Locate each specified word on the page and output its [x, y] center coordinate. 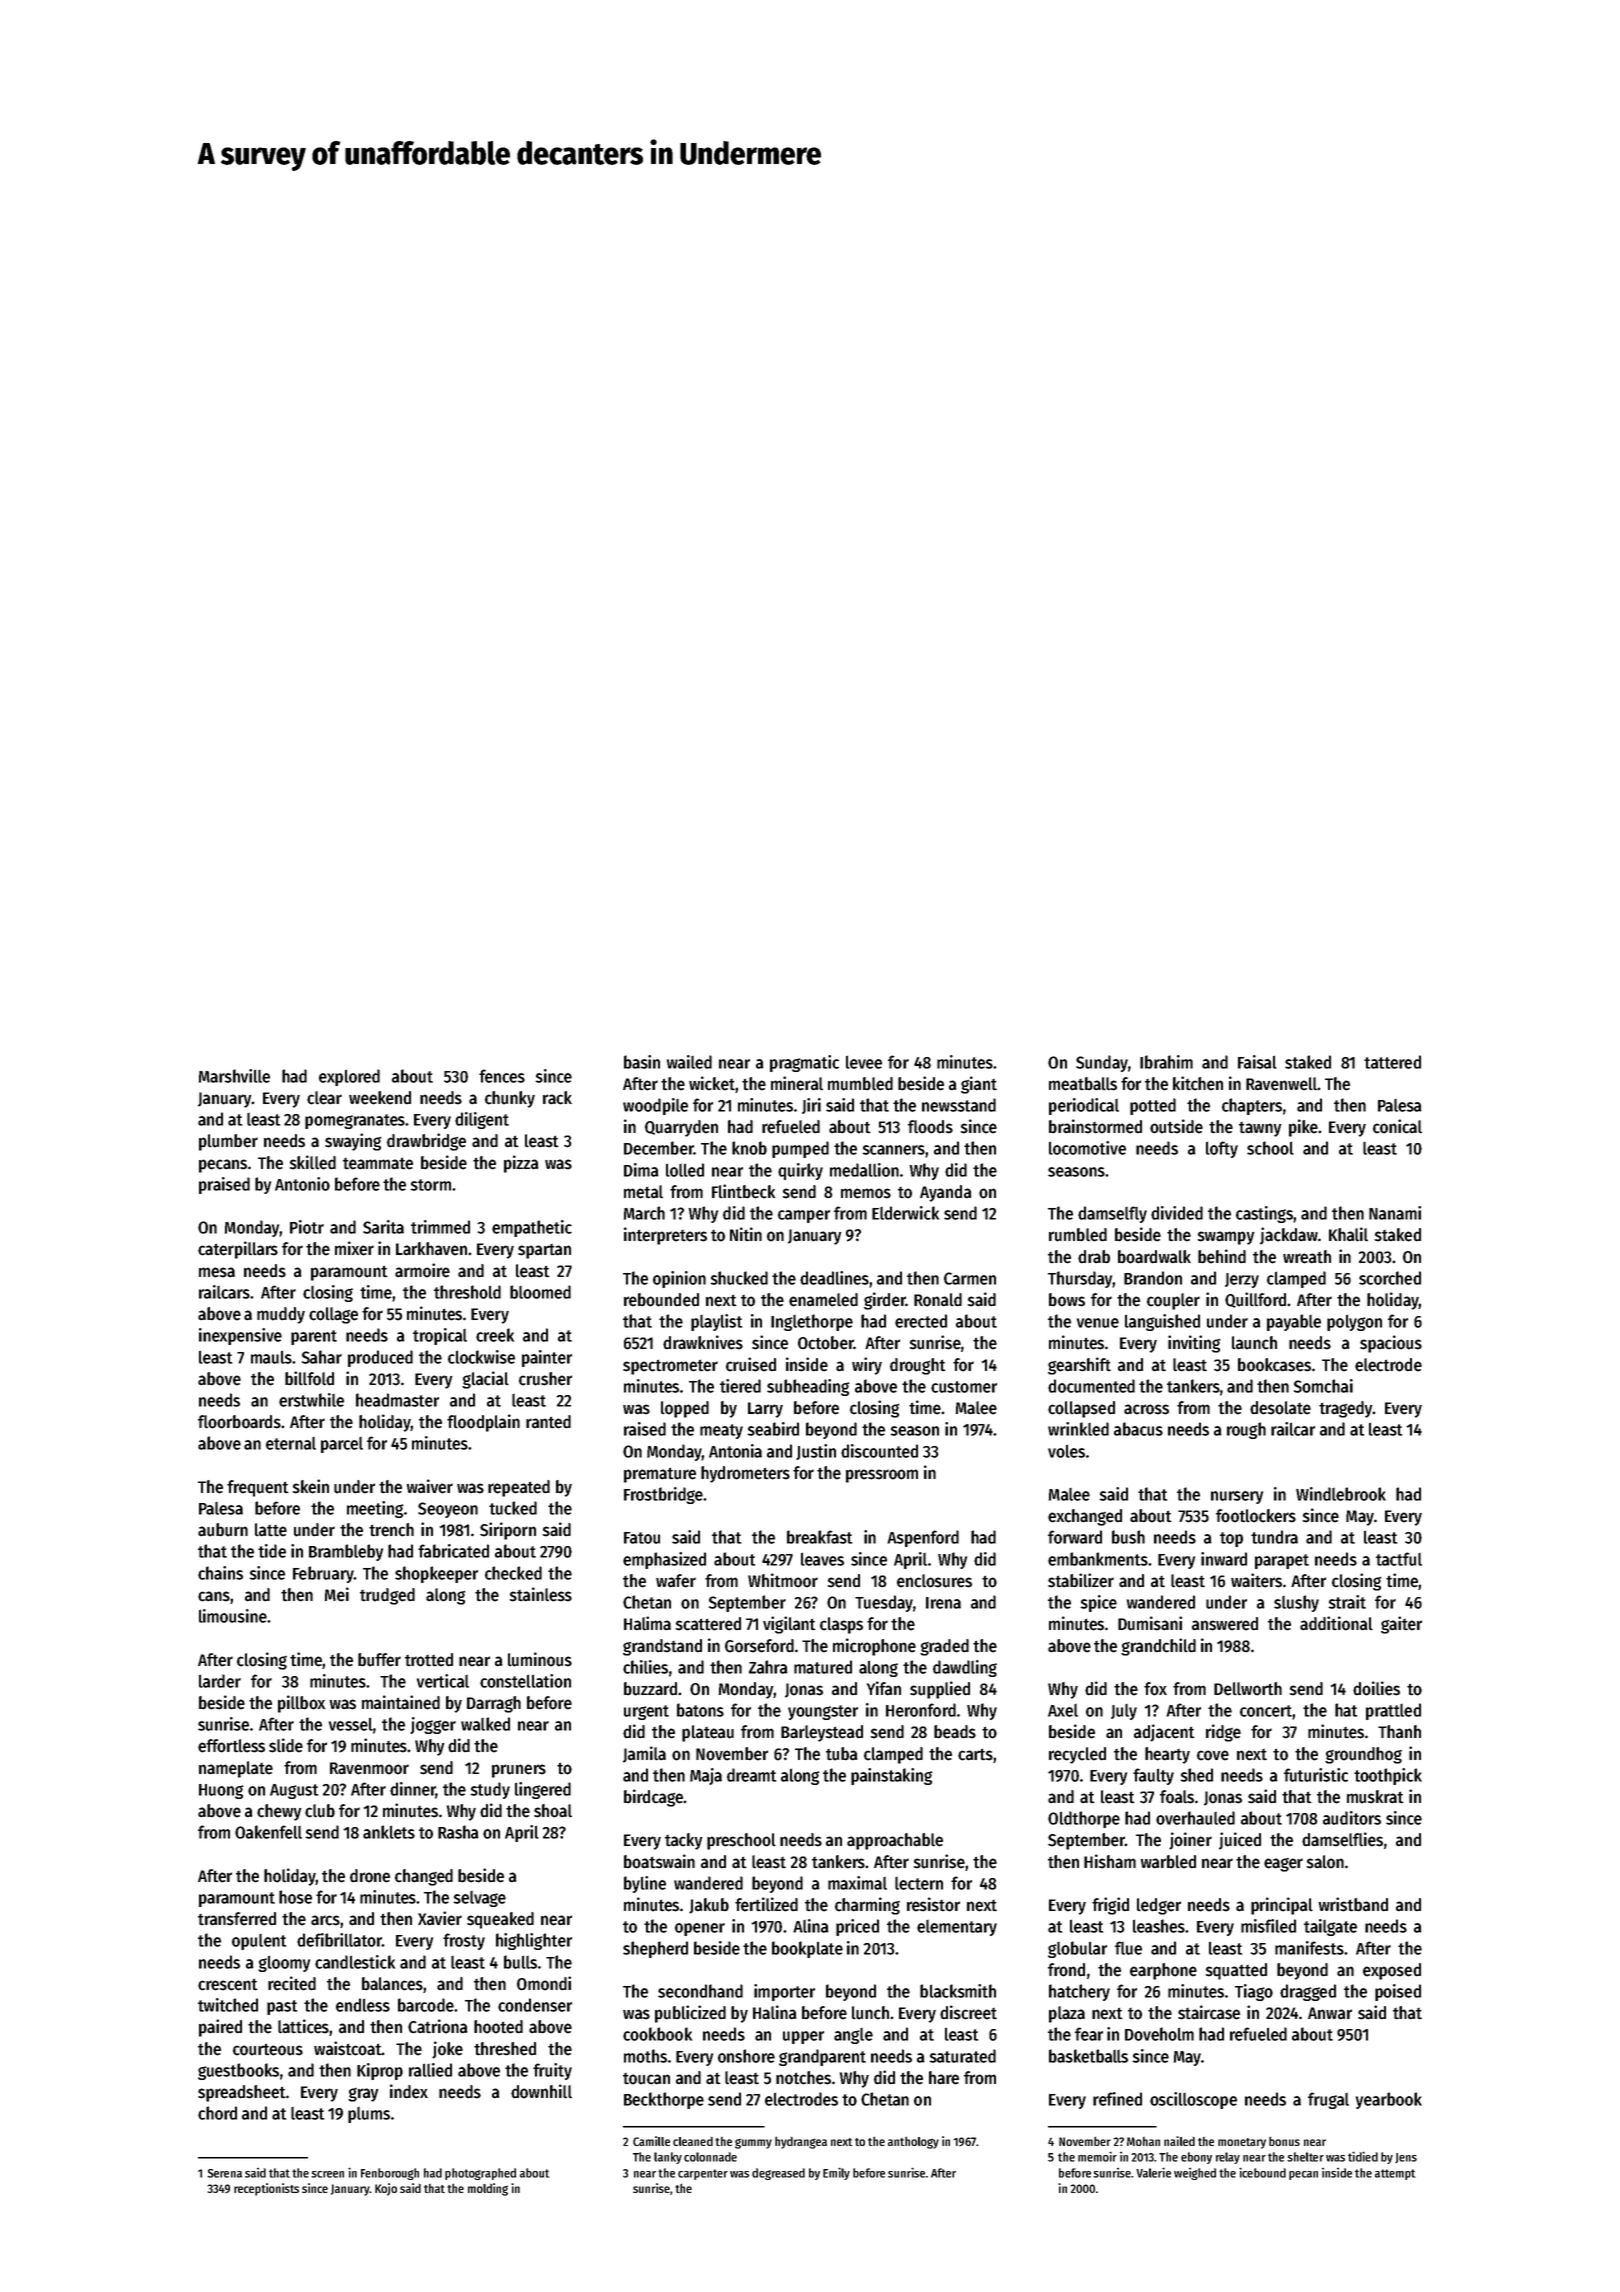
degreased [778, 2174]
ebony [1196, 2158]
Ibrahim [1166, 1062]
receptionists [266, 2189]
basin [642, 1062]
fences [502, 1076]
